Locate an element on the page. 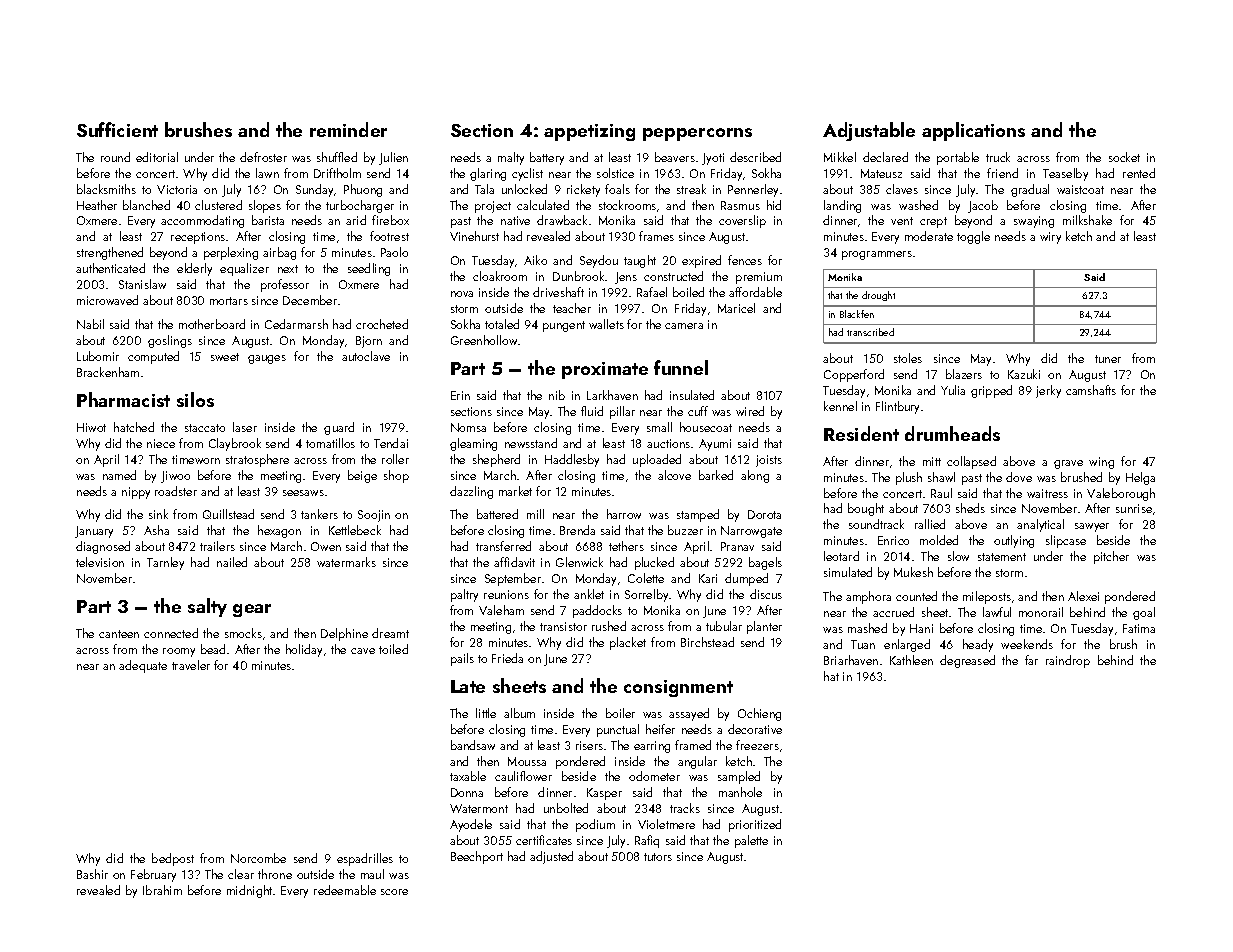 The height and width of the page is (952, 1233). camshafts is located at coordinates (1091, 390).
